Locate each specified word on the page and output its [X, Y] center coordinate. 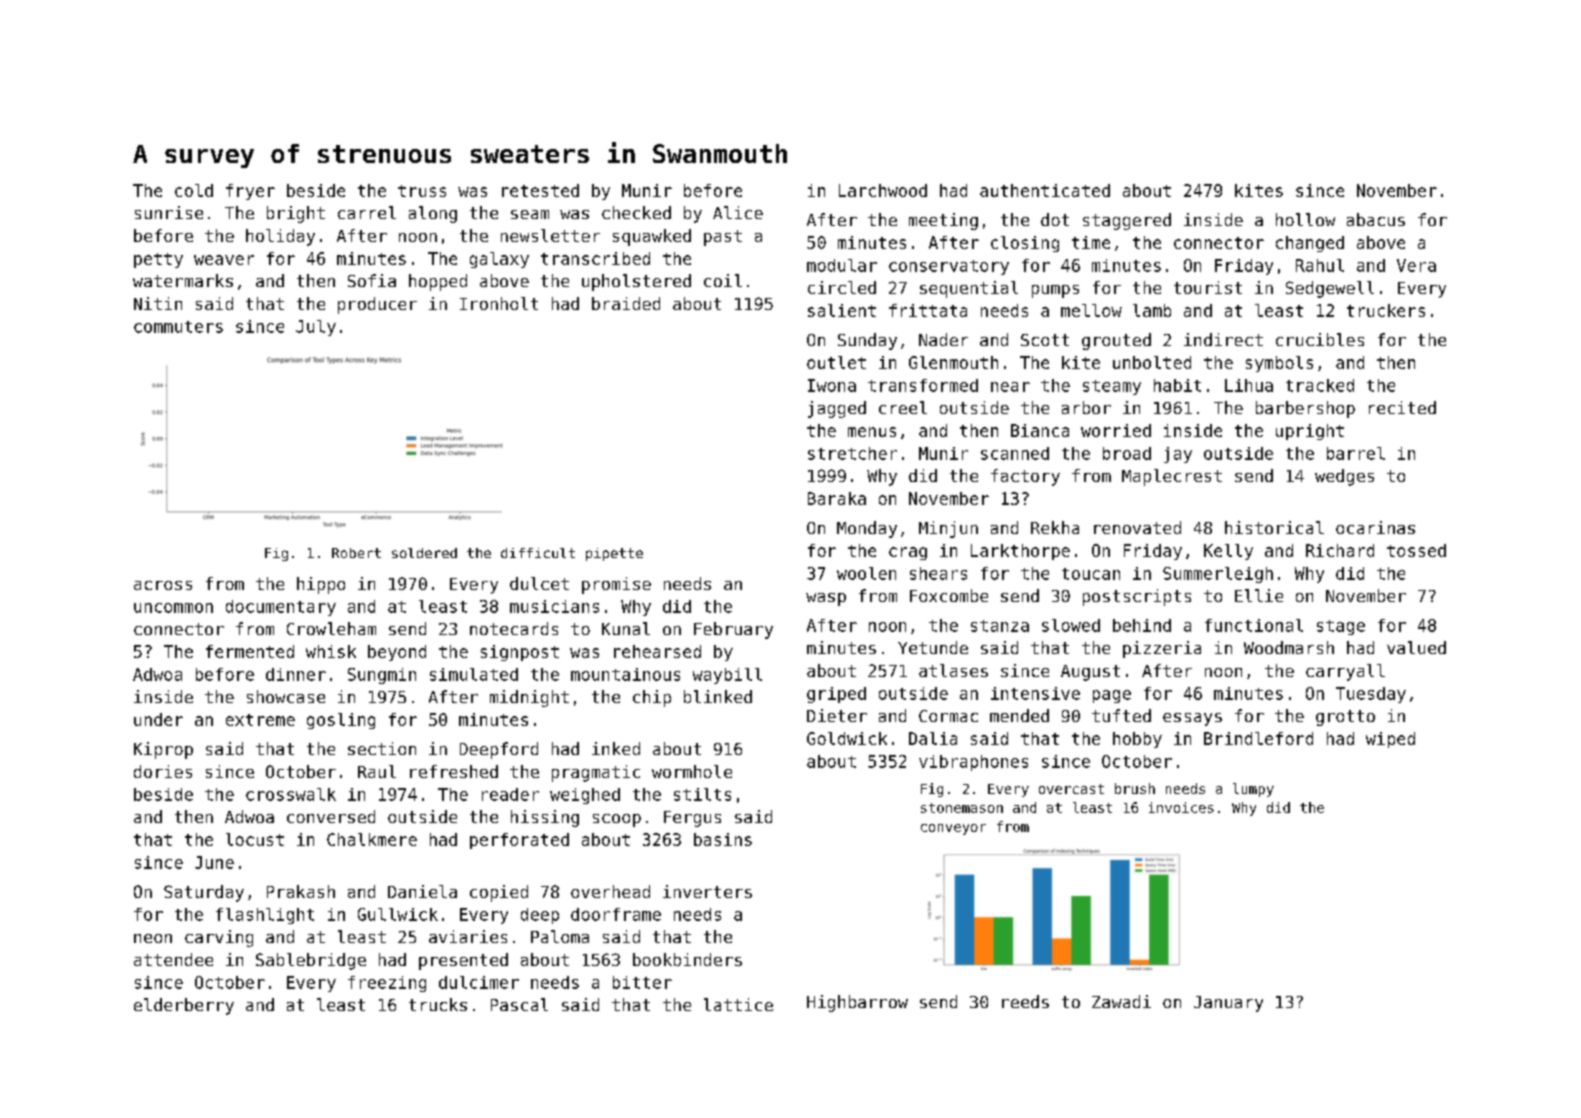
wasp [826, 599]
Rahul [1320, 265]
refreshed [454, 771]
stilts [702, 794]
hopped [438, 282]
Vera [1416, 265]
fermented [250, 651]
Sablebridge [311, 961]
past [723, 238]
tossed [1416, 550]
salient [842, 310]
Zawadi [1121, 1001]
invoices [1181, 807]
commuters [178, 327]
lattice [738, 1004]
